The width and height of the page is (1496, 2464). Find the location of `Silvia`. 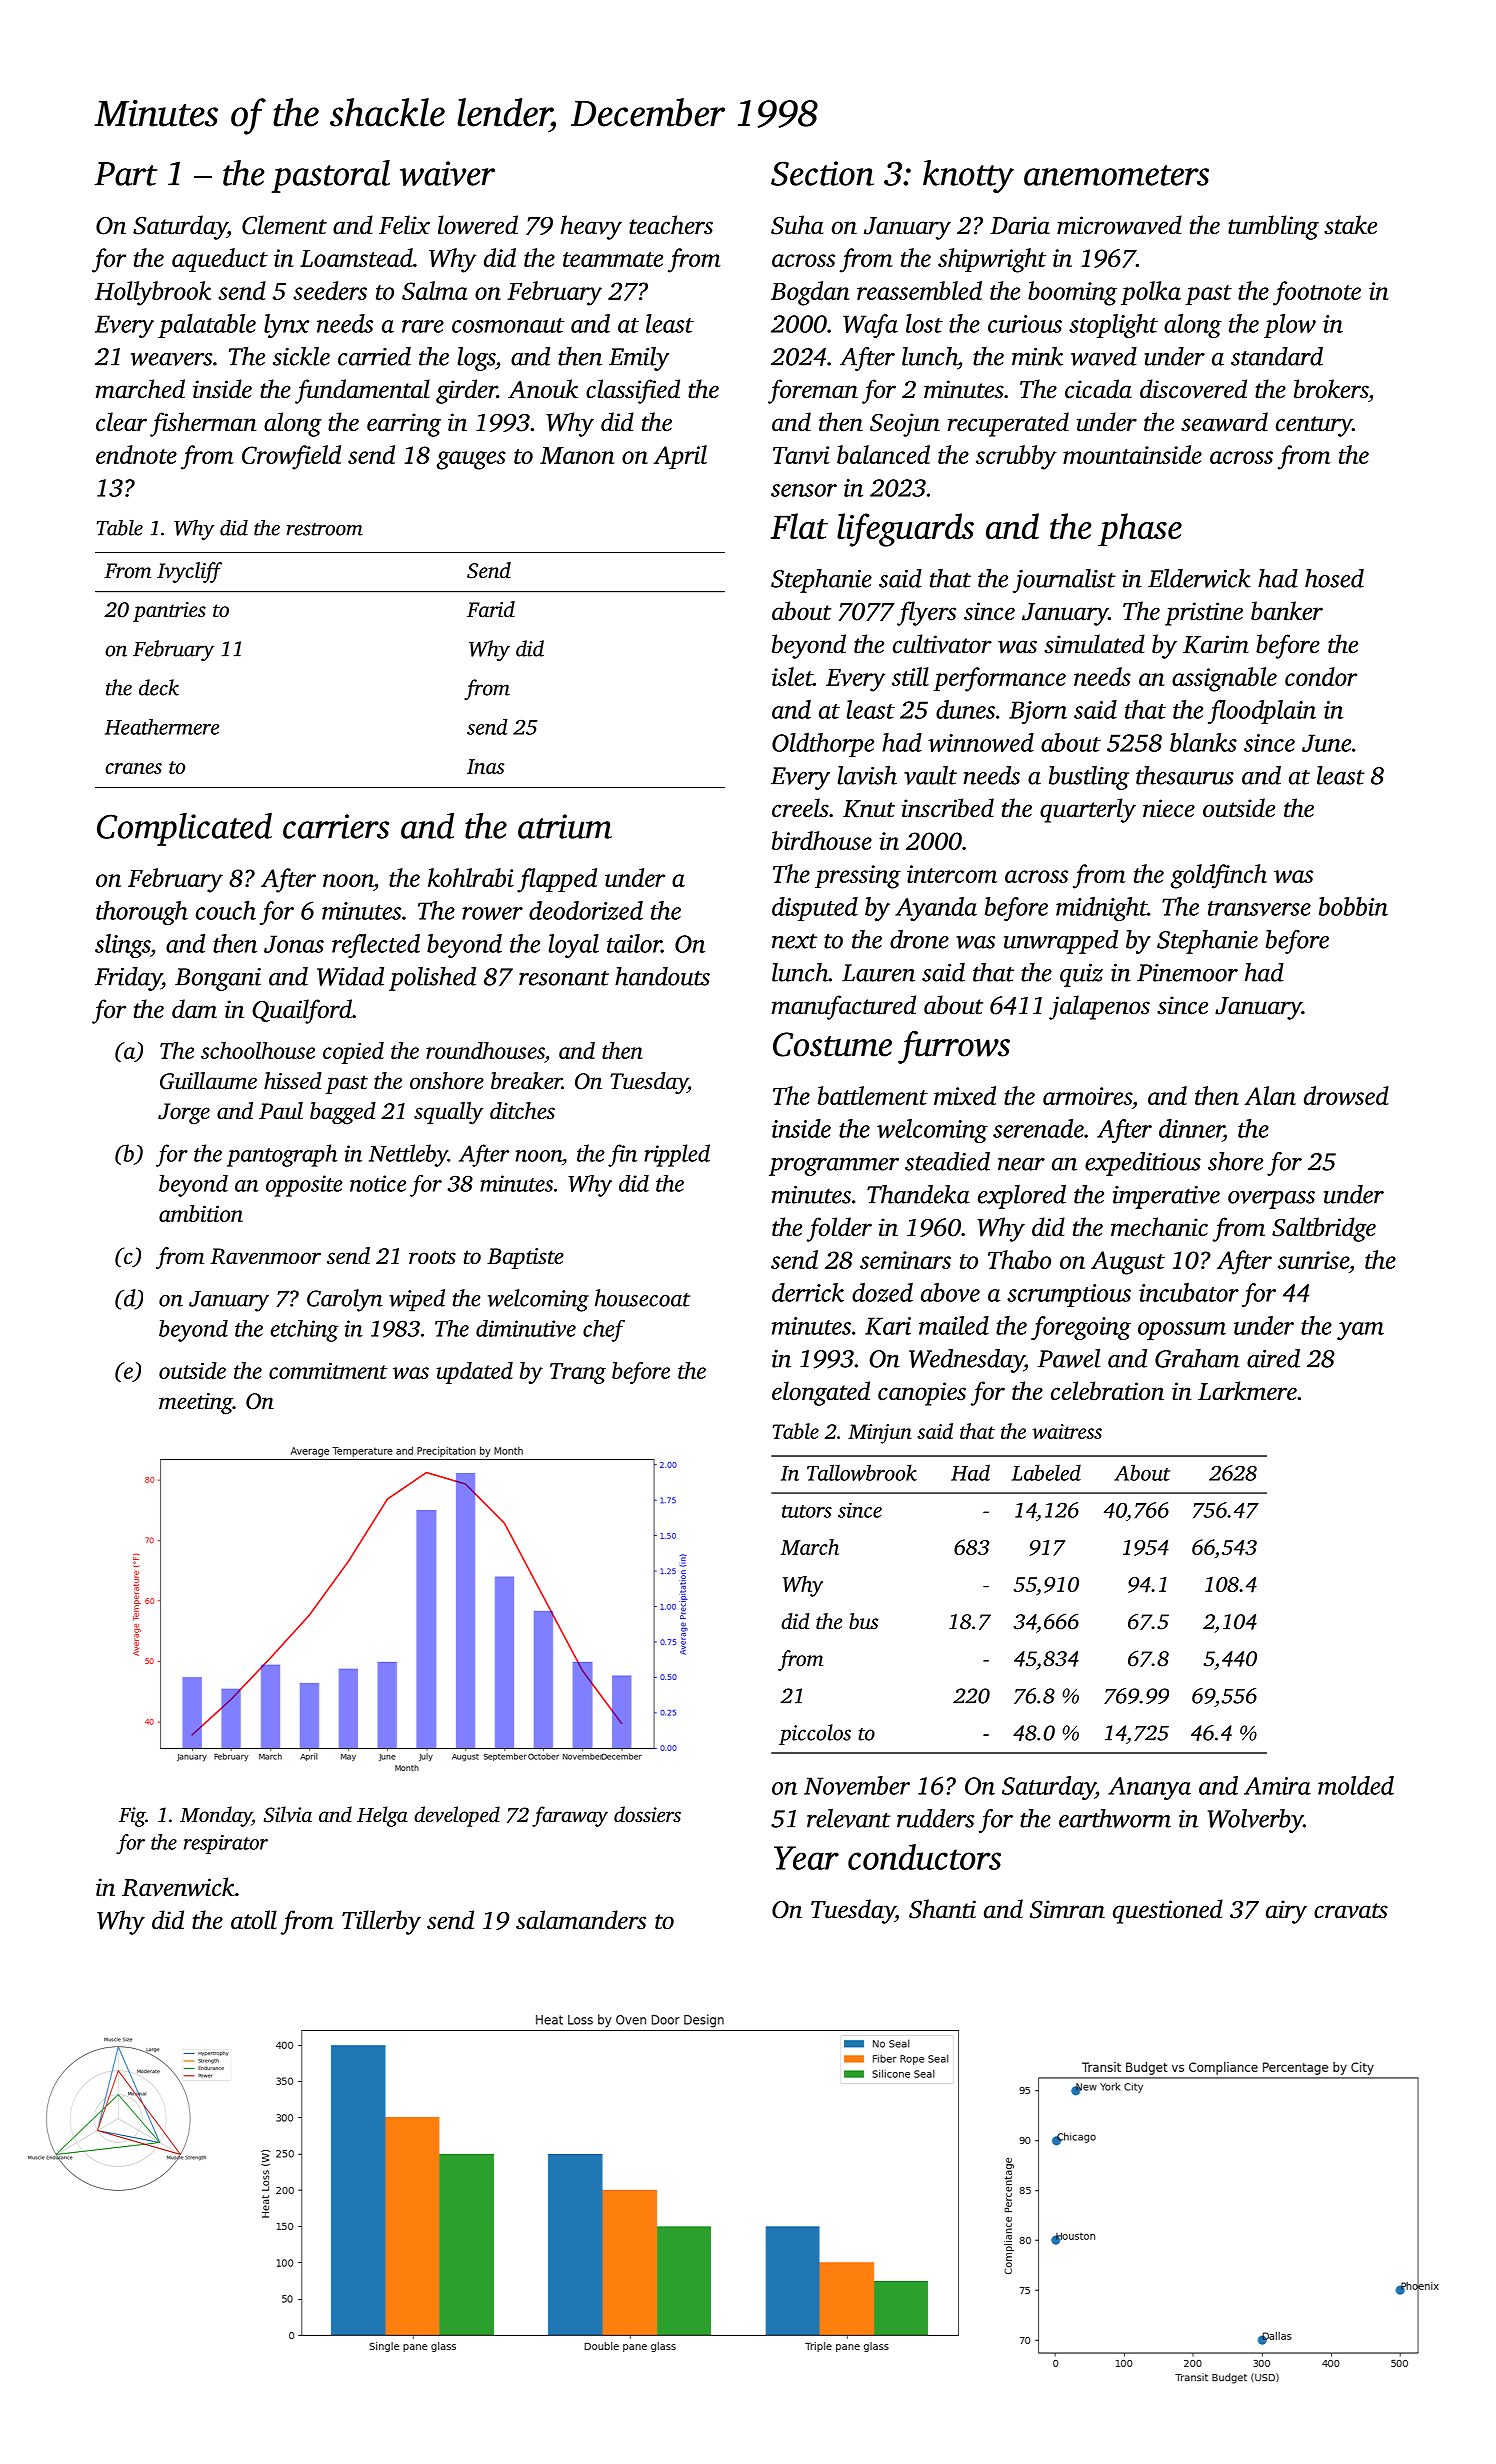

Silvia is located at coordinates (288, 1814).
